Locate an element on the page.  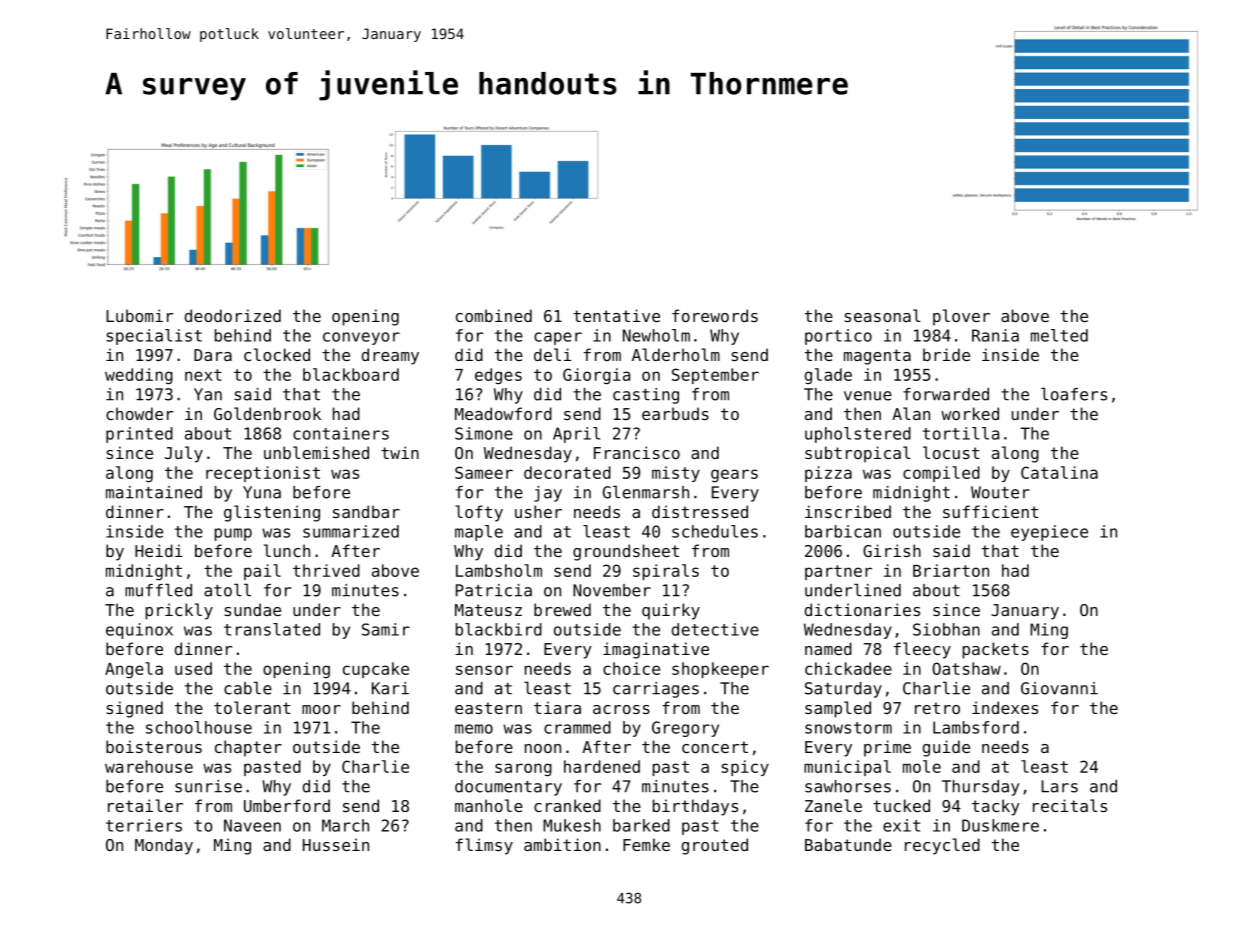
Wouter is located at coordinates (1000, 492).
